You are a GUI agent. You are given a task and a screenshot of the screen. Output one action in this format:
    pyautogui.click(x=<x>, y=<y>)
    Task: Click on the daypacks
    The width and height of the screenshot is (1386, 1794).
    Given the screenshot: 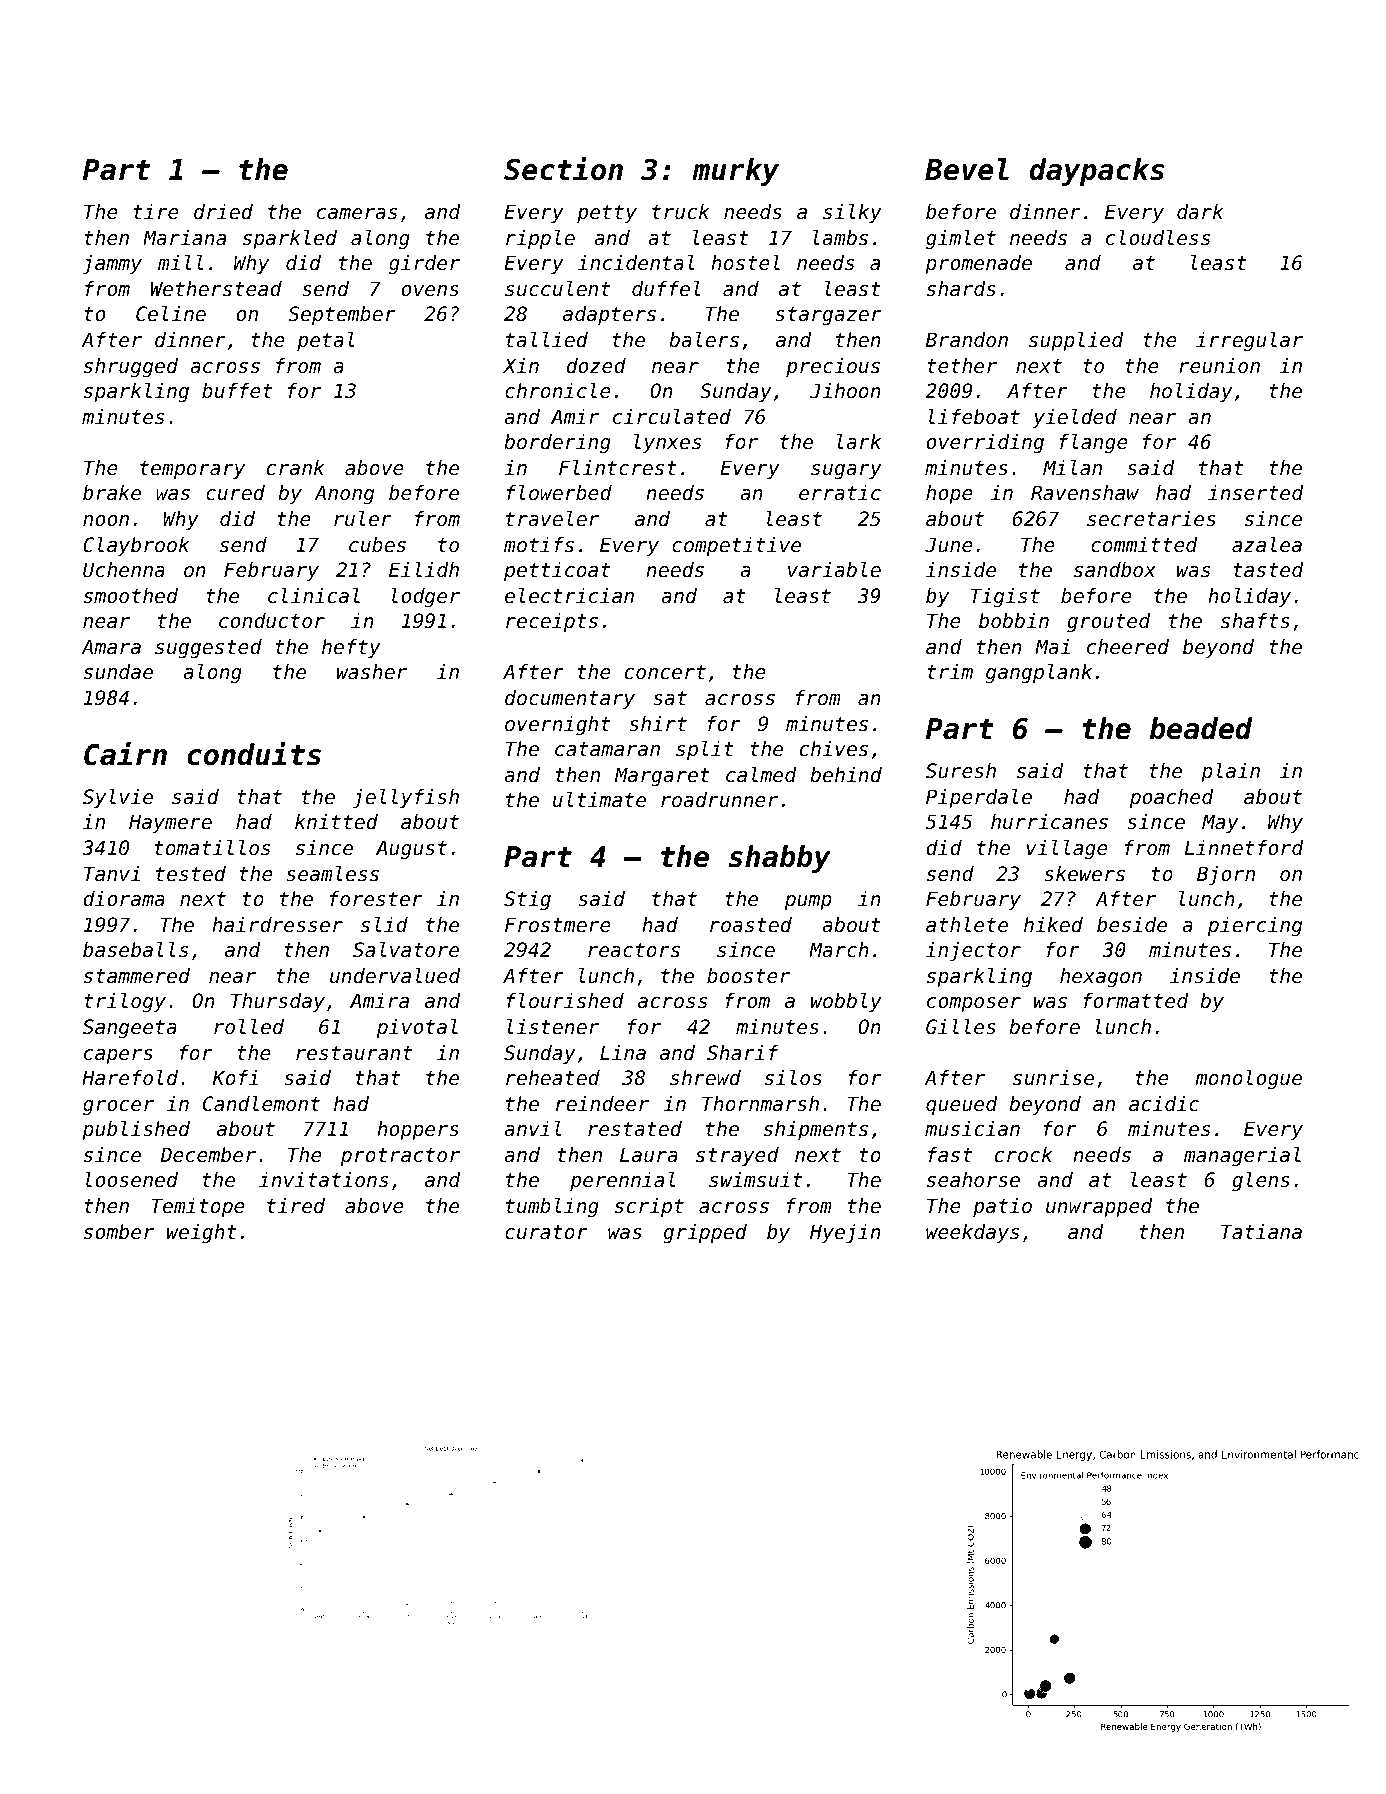 What is the action you would take?
    pyautogui.click(x=1096, y=172)
